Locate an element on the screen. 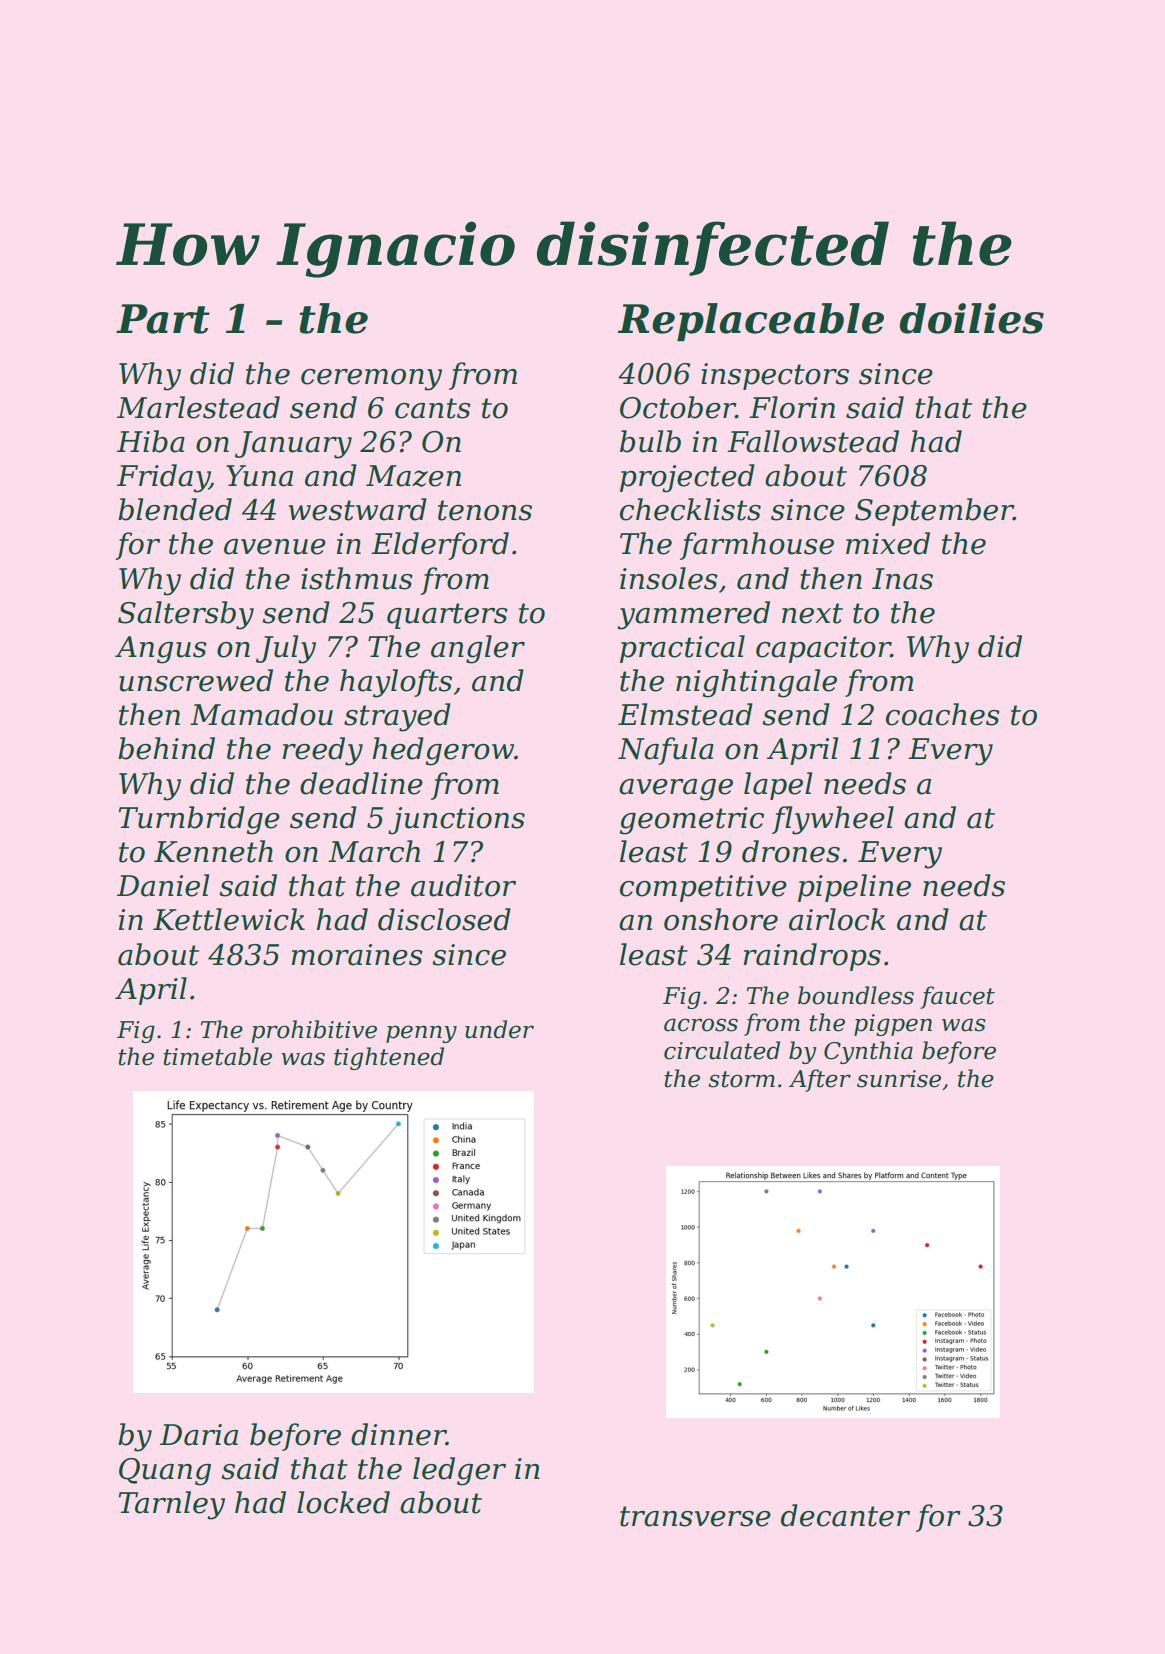  Marlestead is located at coordinates (198, 407).
